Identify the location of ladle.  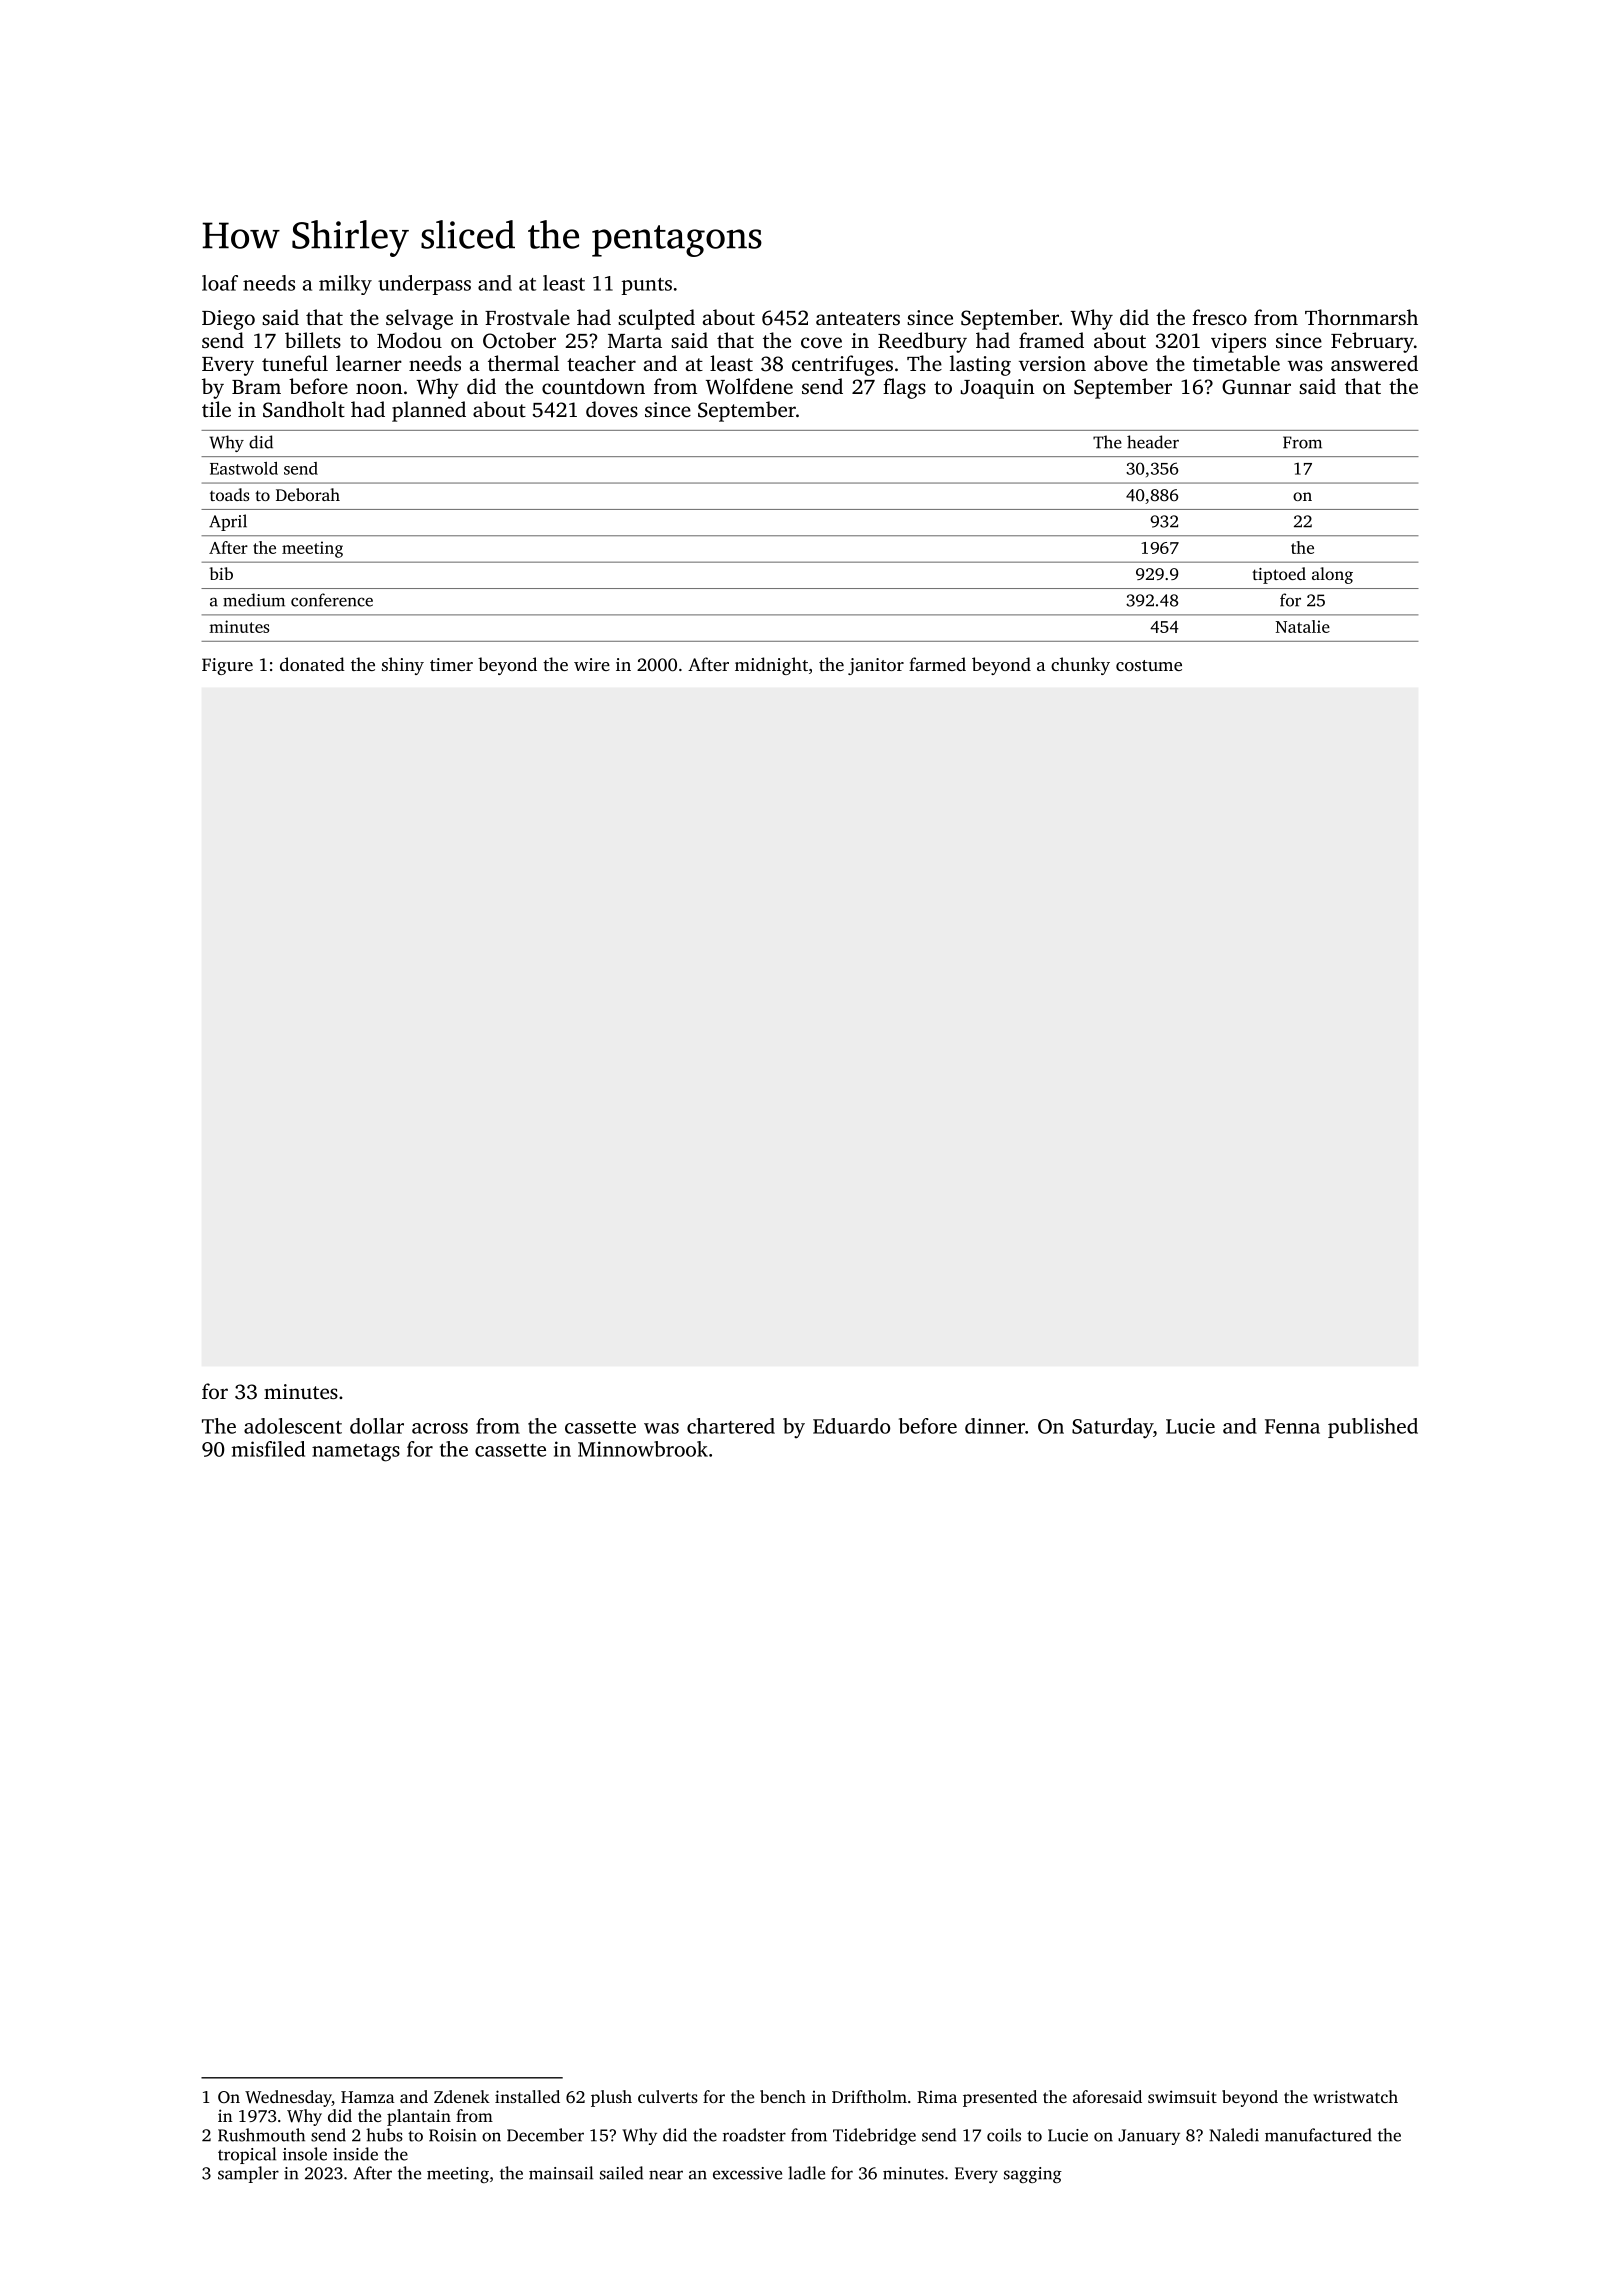
(806, 2173).
